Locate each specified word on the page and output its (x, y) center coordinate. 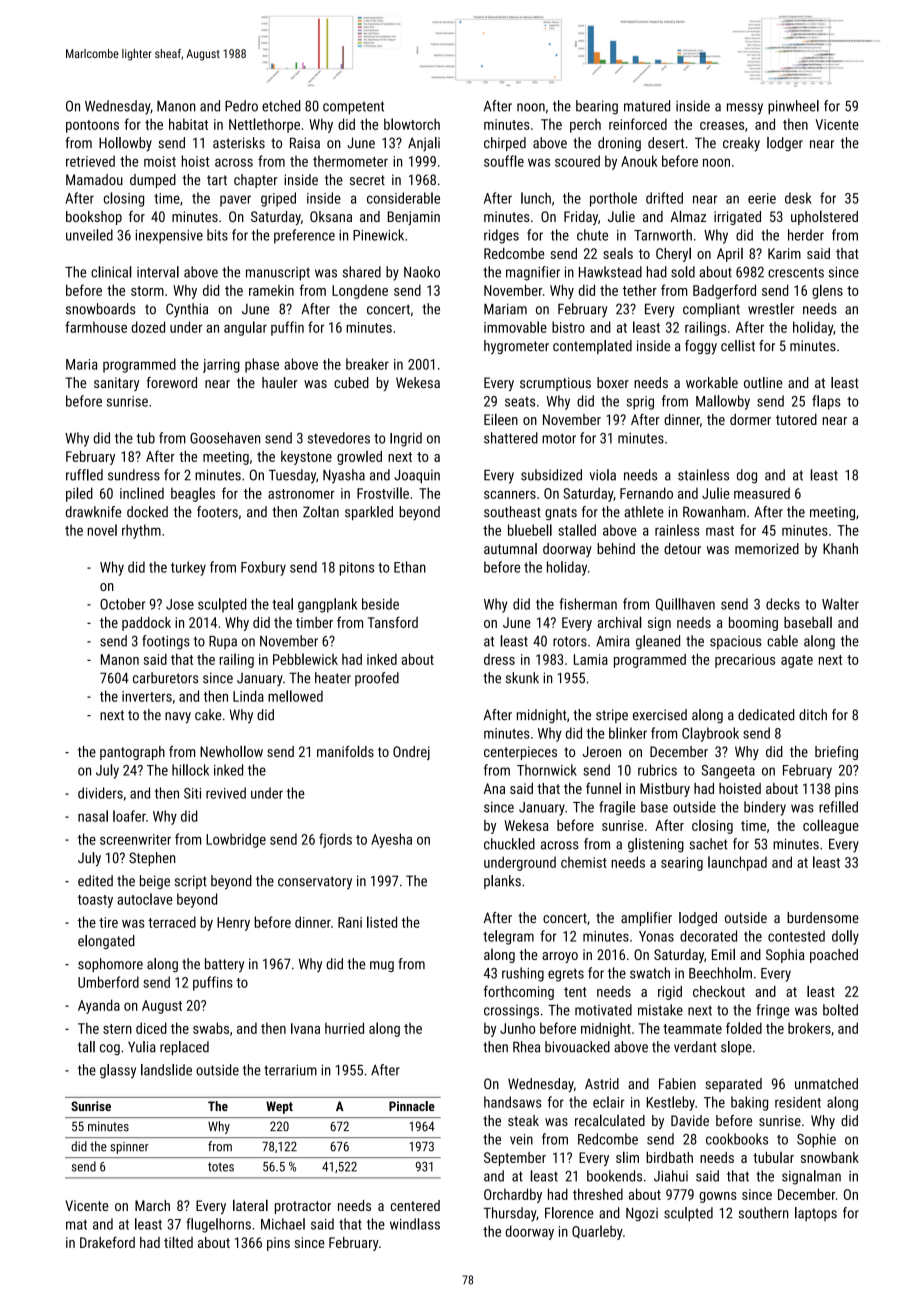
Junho (517, 1028)
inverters (147, 696)
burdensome (823, 917)
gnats (561, 513)
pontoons (92, 126)
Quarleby (597, 1232)
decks (783, 604)
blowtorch (412, 124)
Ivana (305, 1028)
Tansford (393, 622)
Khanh (840, 548)
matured (647, 106)
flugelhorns (218, 1225)
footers (217, 512)
